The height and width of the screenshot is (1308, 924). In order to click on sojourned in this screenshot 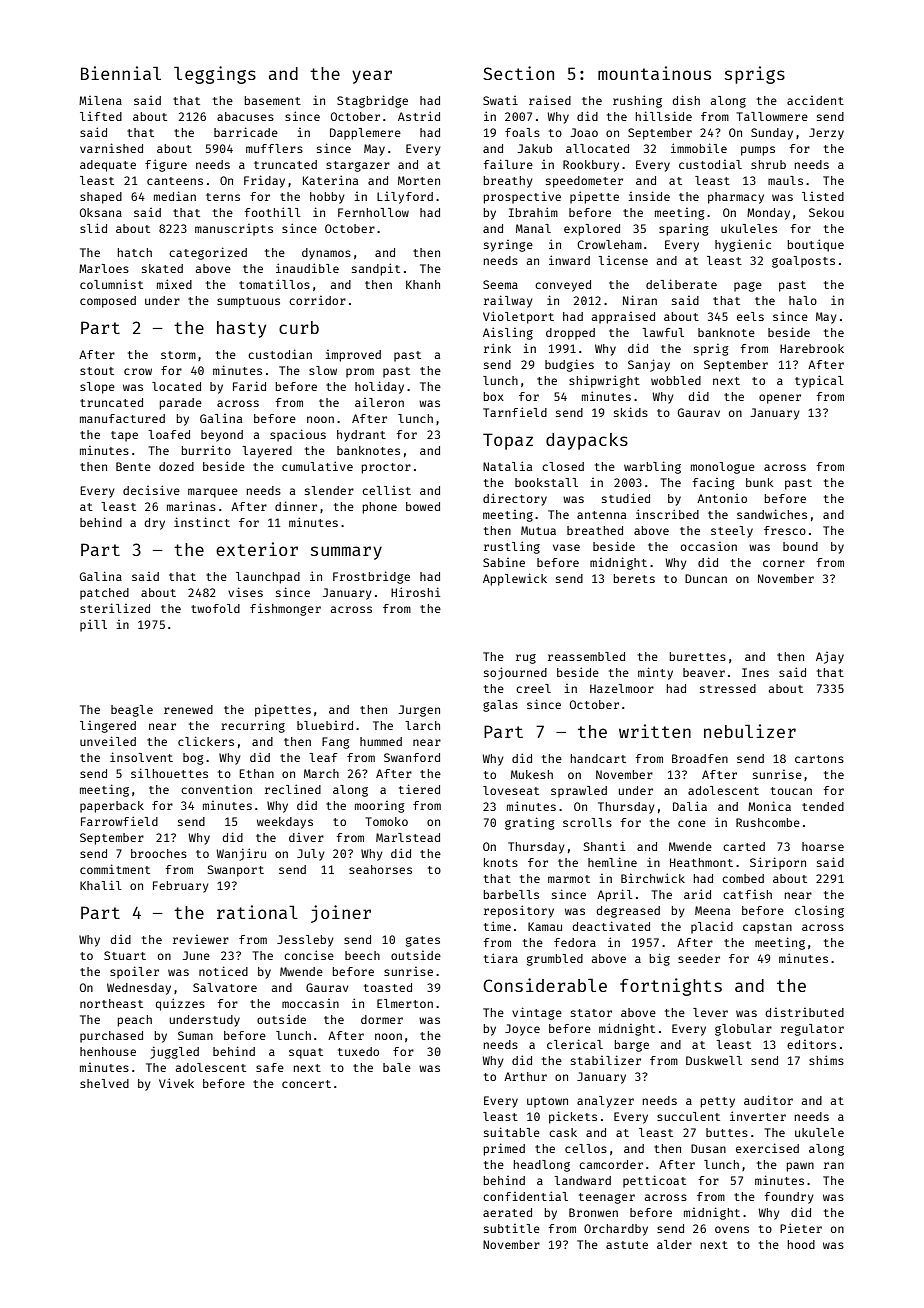, I will do `click(515, 673)`.
